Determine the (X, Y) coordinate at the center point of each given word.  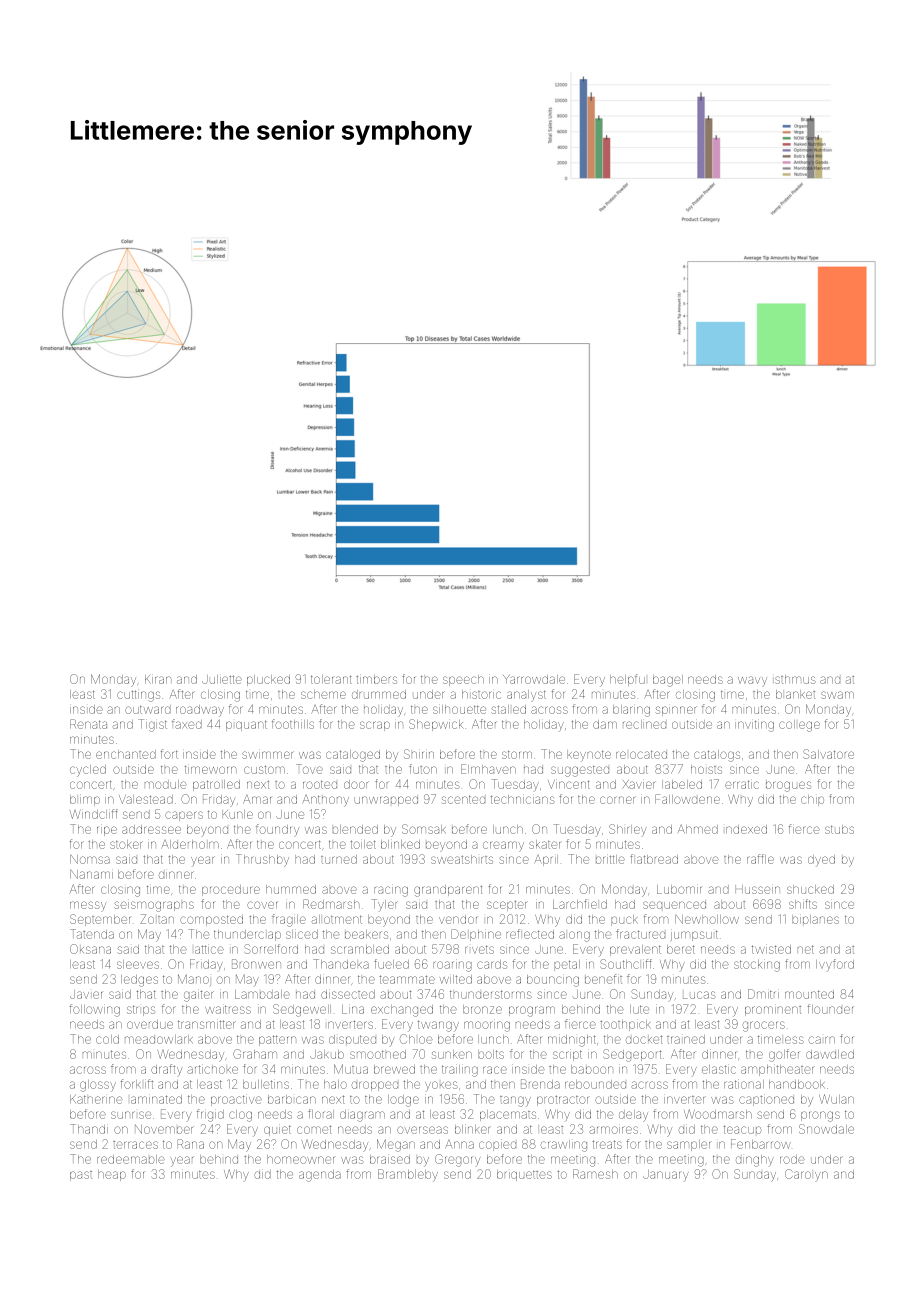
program (532, 1011)
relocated (641, 754)
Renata (88, 724)
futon (423, 769)
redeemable (131, 1159)
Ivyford (835, 965)
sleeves (138, 964)
